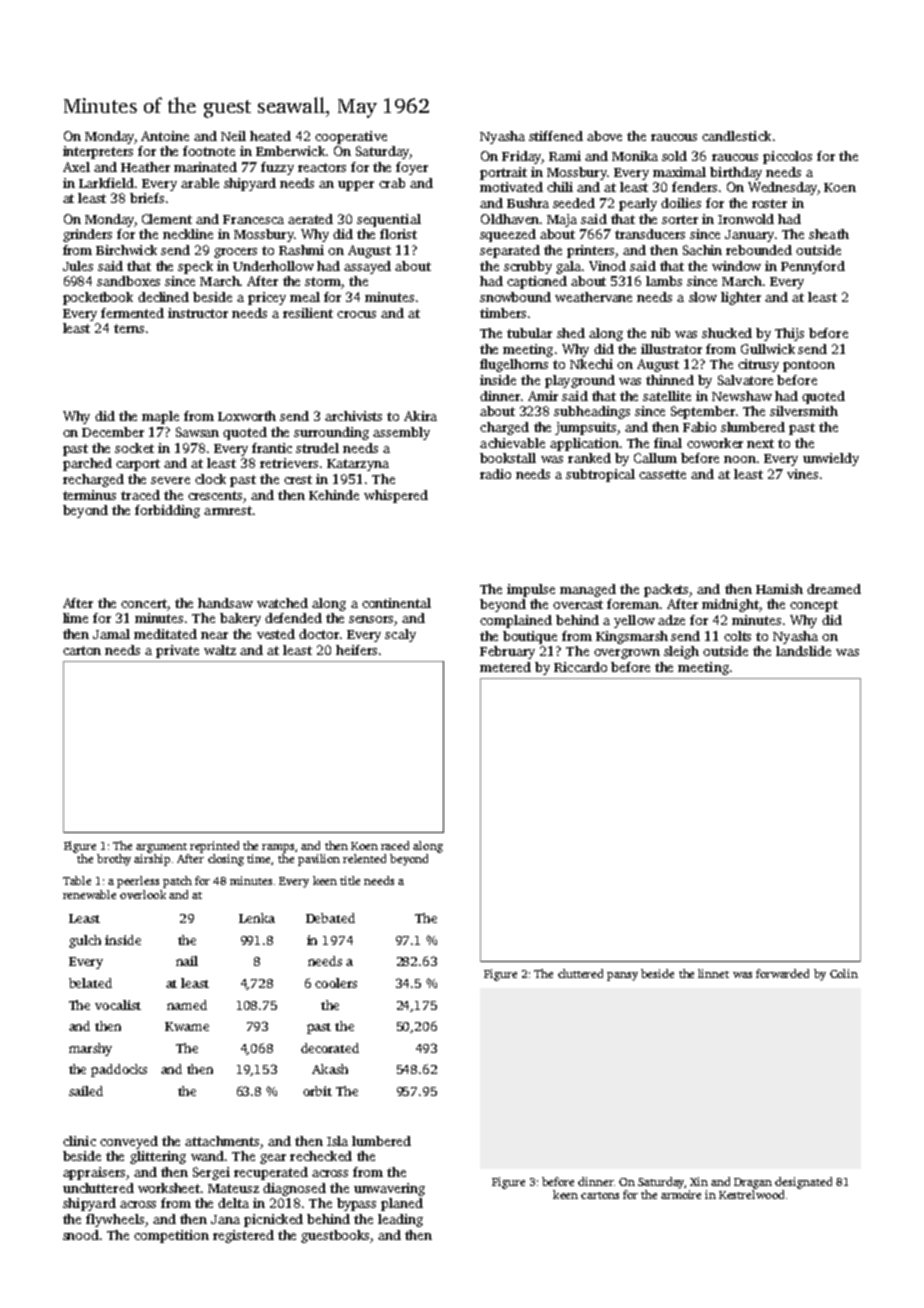  Describe the element at coordinates (650, 234) in the screenshot. I see `transducers` at that location.
